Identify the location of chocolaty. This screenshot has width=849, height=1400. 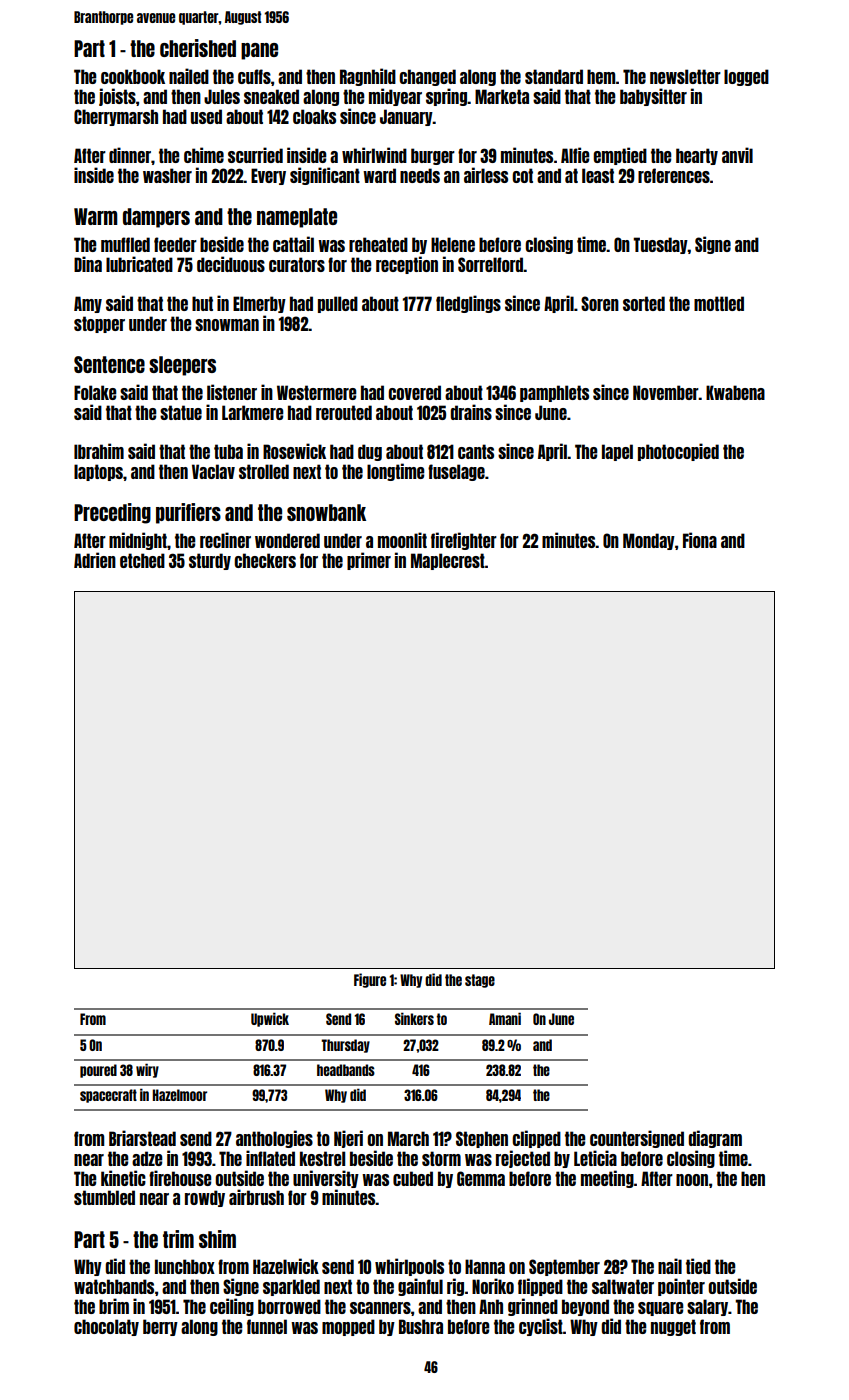
(106, 1327).
